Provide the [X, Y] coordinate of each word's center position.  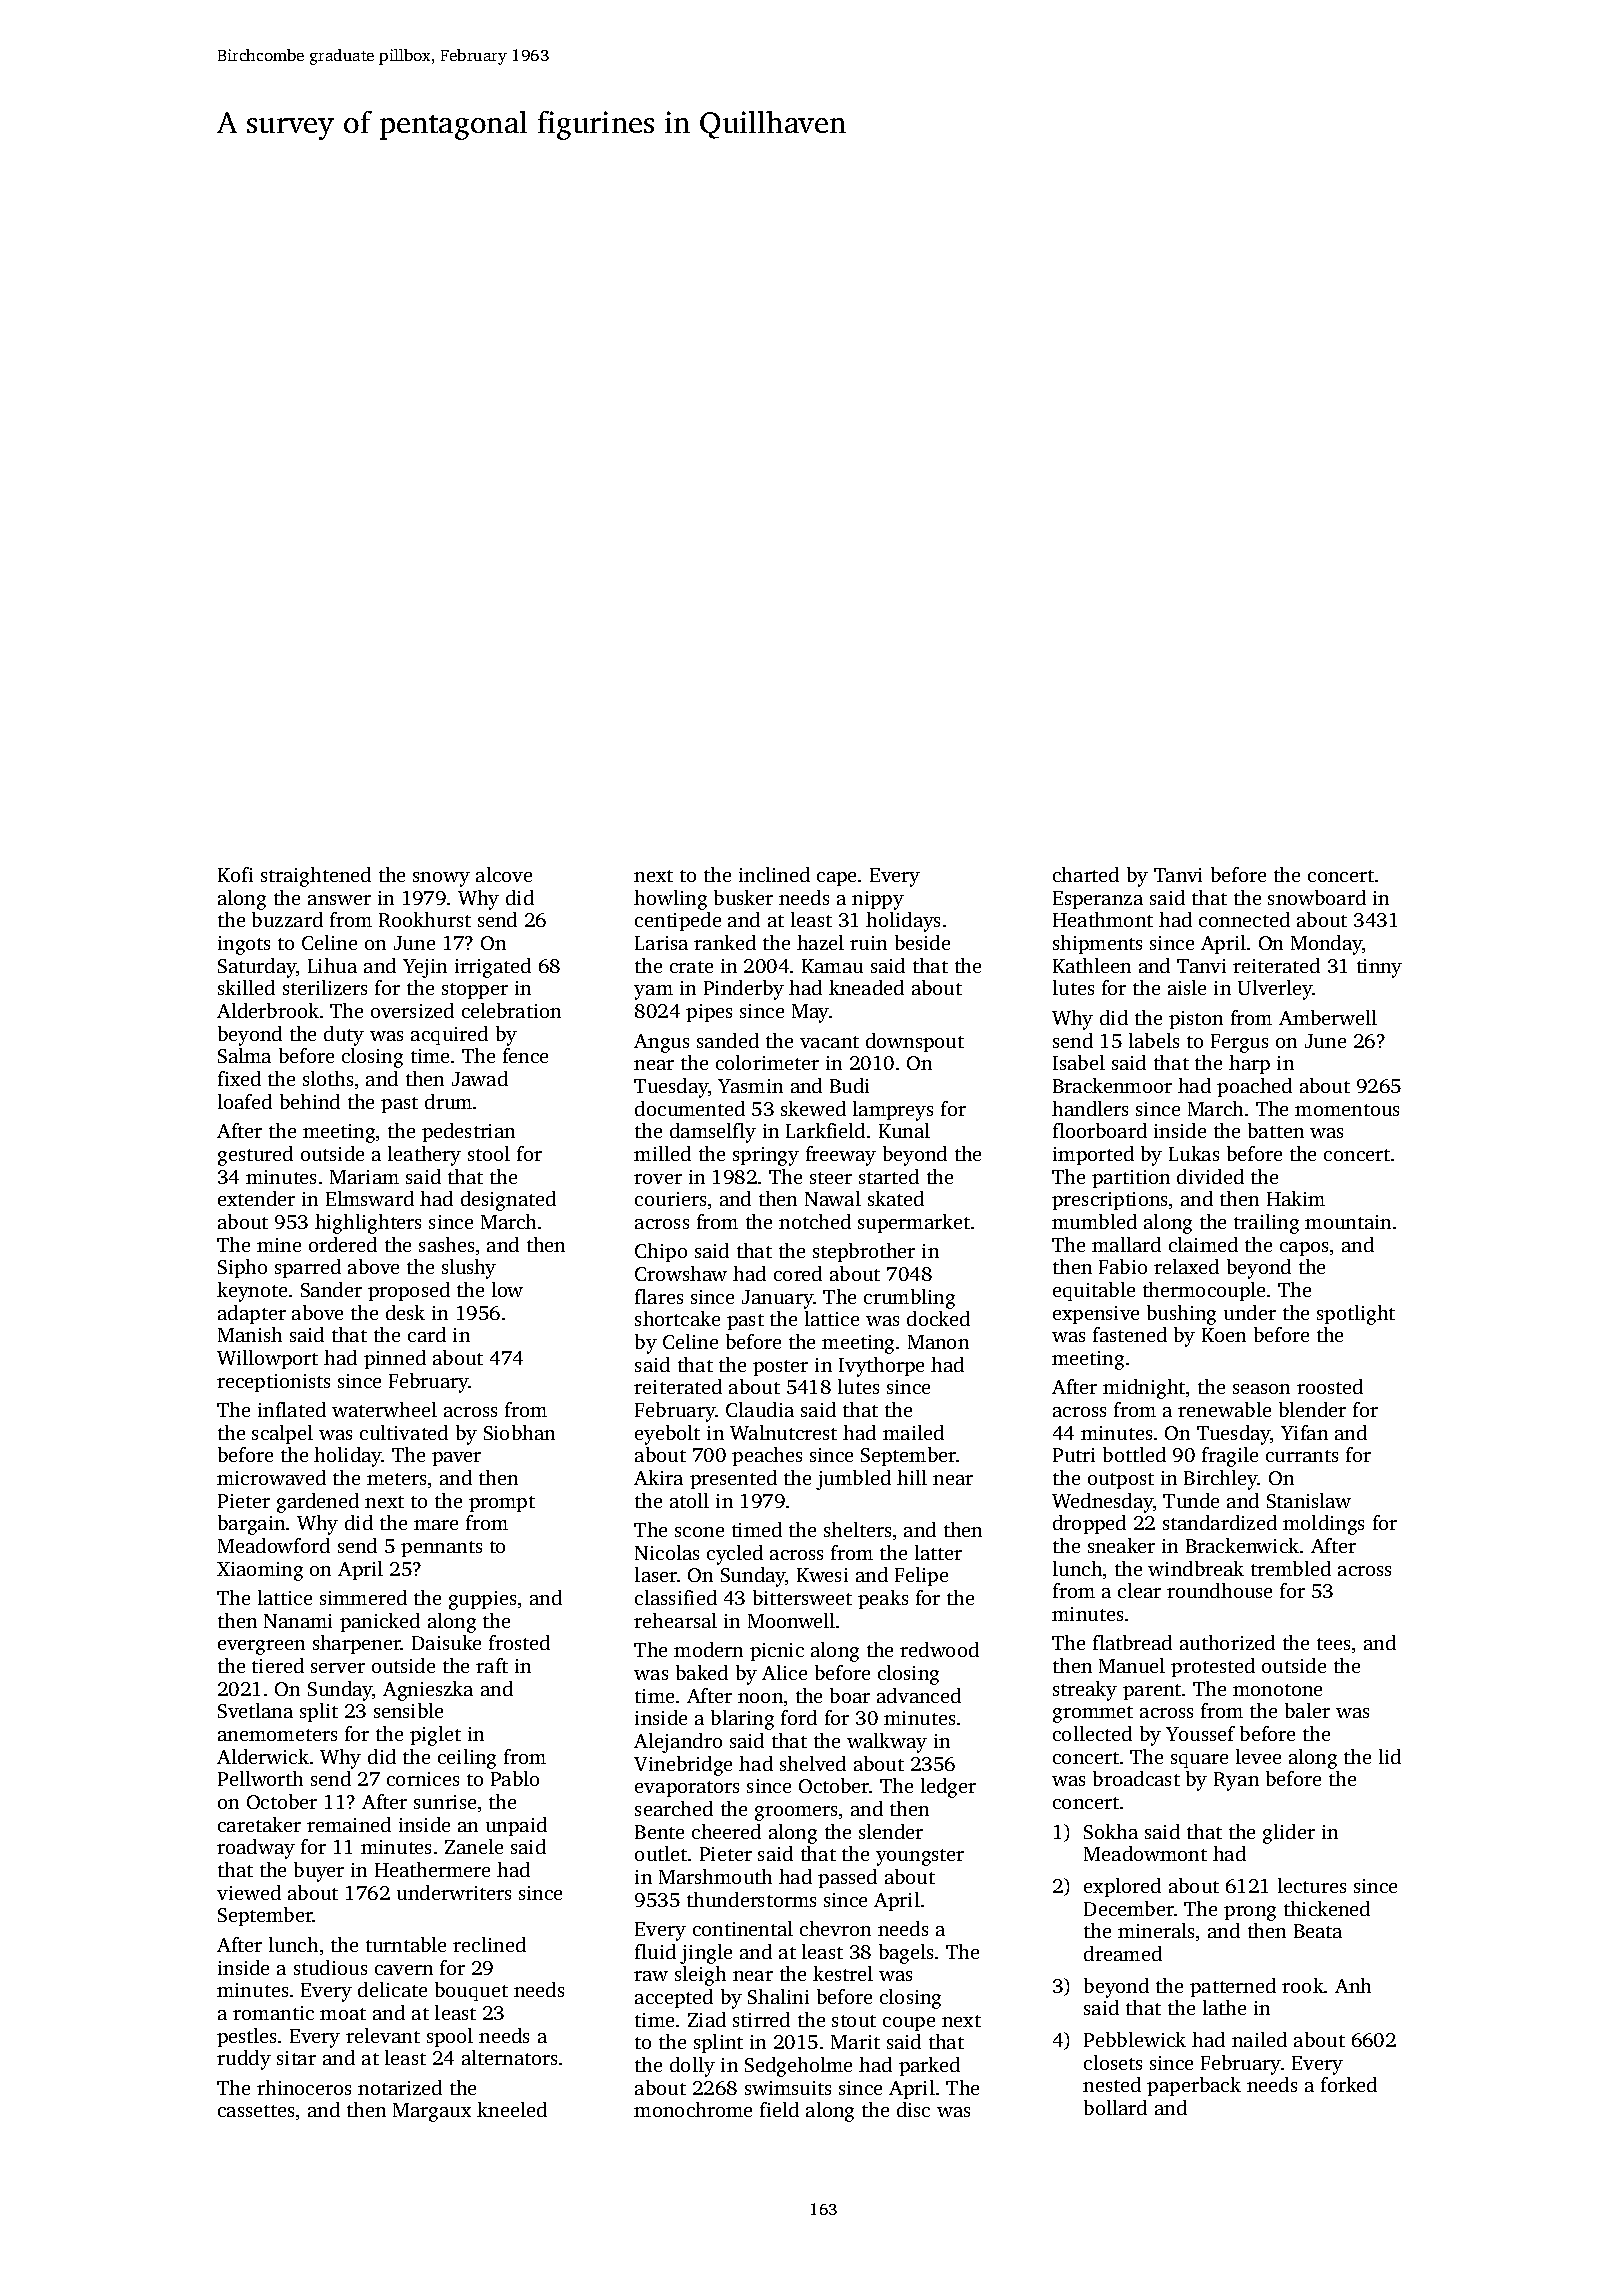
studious [330, 1967]
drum [448, 1101]
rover [658, 1179]
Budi [849, 1085]
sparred [308, 1268]
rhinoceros [304, 2087]
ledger [948, 1788]
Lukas [1194, 1153]
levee [1258, 1756]
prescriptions [1109, 1201]
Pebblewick [1135, 2039]
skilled [246, 987]
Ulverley [1275, 990]
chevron [835, 1928]
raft [492, 1665]
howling [670, 900]
